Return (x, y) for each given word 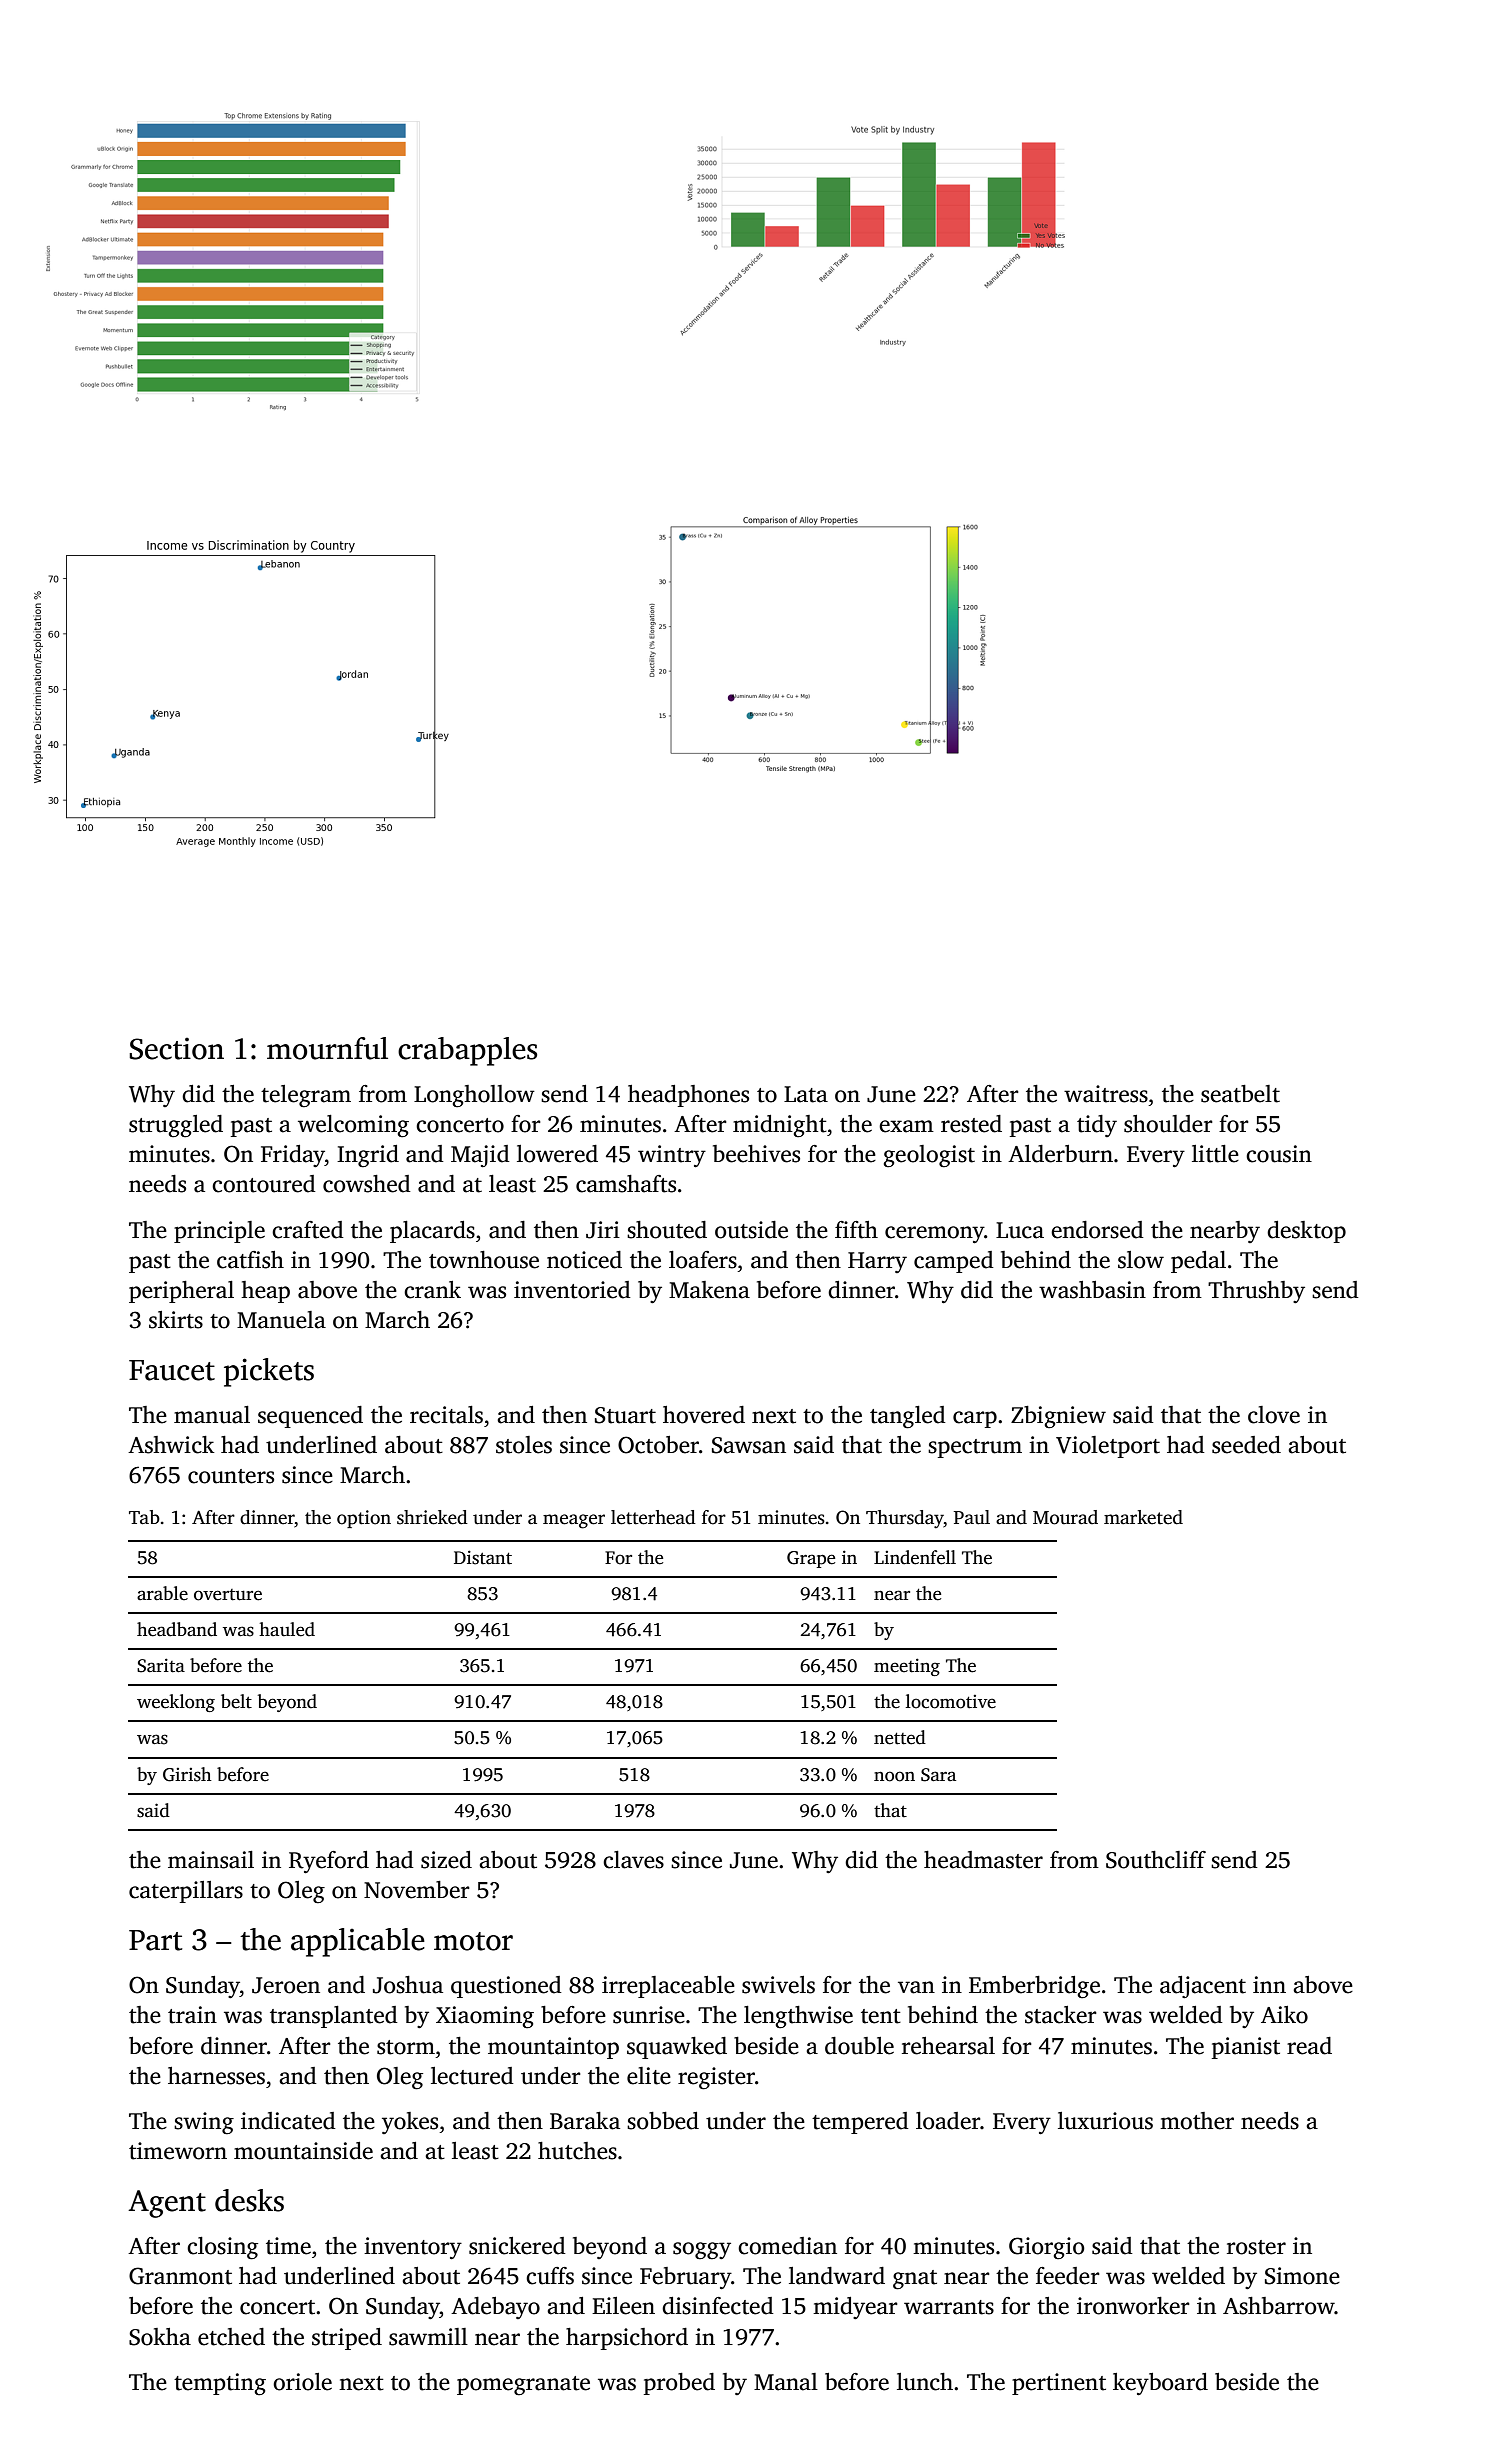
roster (1256, 2247)
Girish (187, 1774)
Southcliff (1156, 1860)
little (1215, 1154)
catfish (250, 1260)
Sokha (160, 2337)
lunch (925, 2382)
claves (633, 1860)
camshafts (626, 1184)
